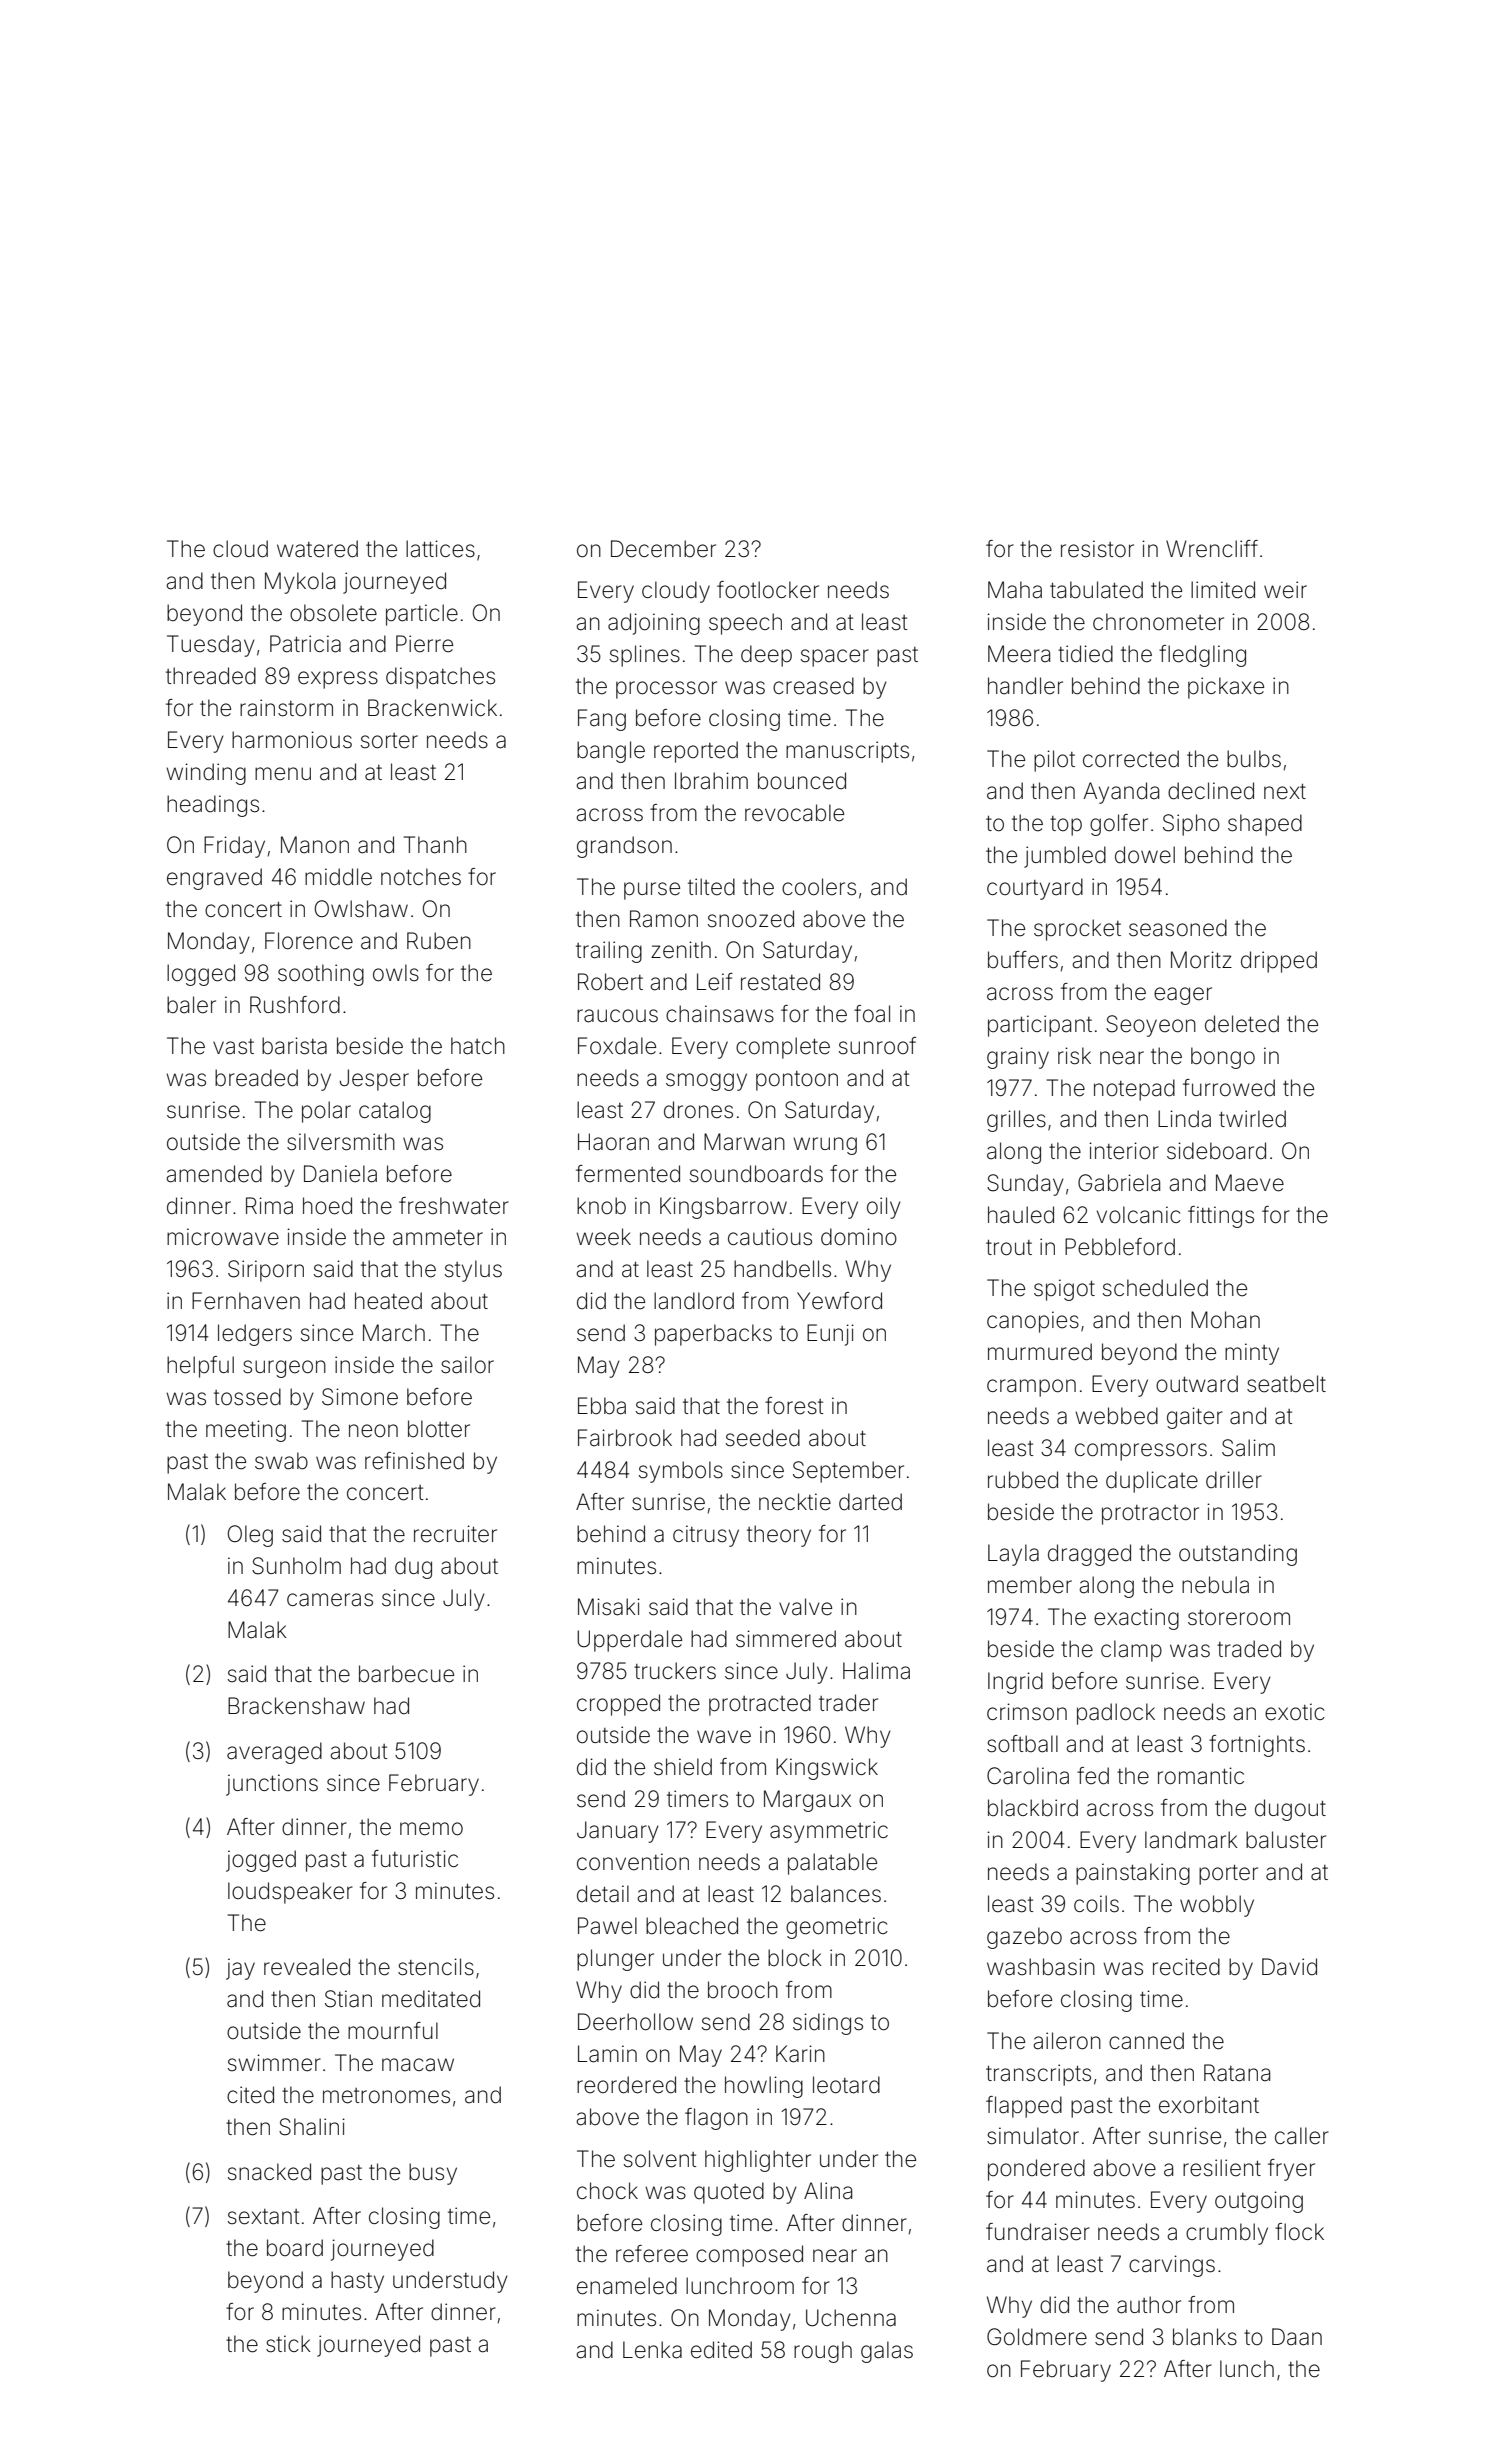 The image size is (1496, 2464). Describe the element at coordinates (823, 2352) in the image. I see `rough` at that location.
